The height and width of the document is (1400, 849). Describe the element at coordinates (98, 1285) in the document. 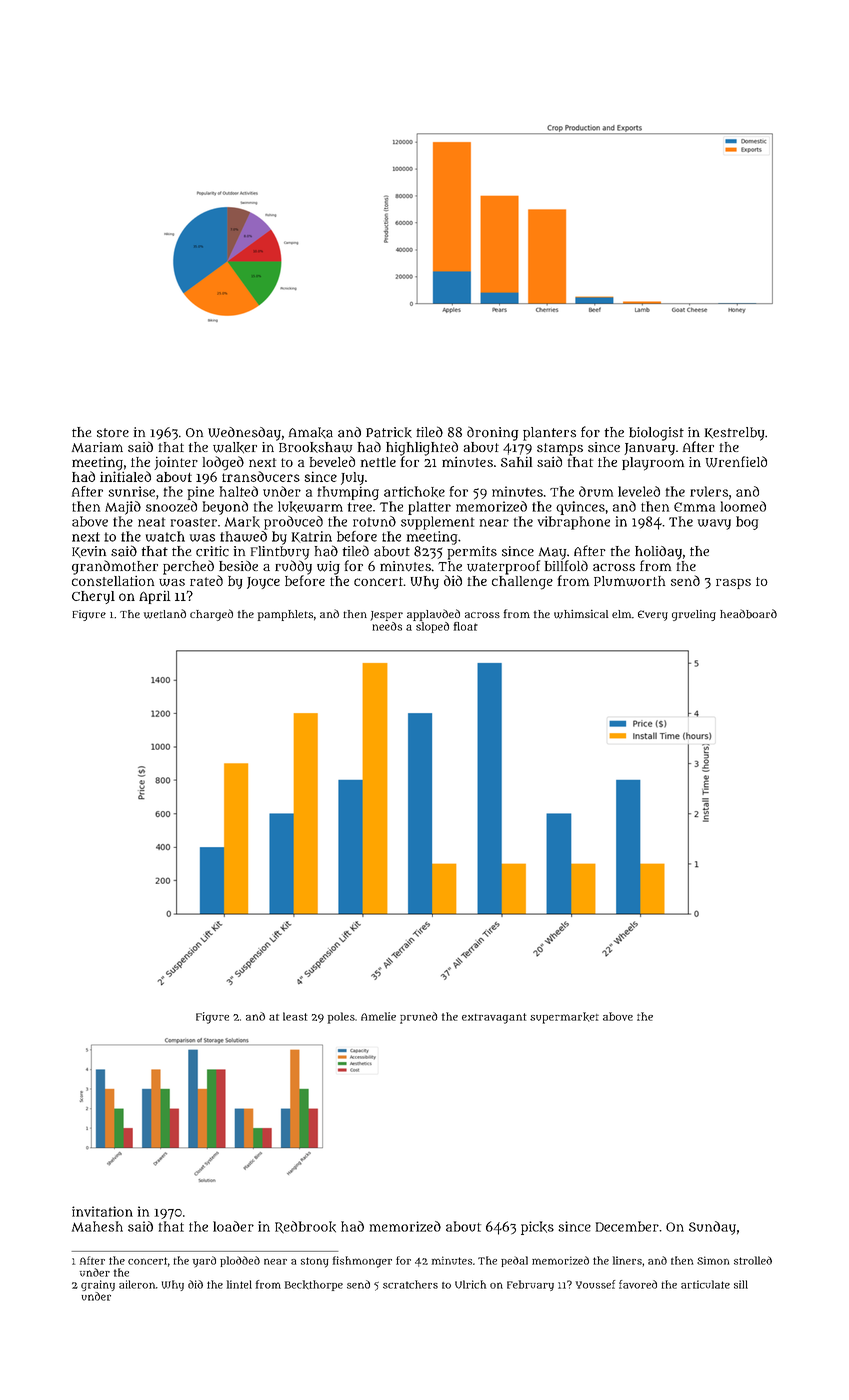

I see `grainy` at that location.
